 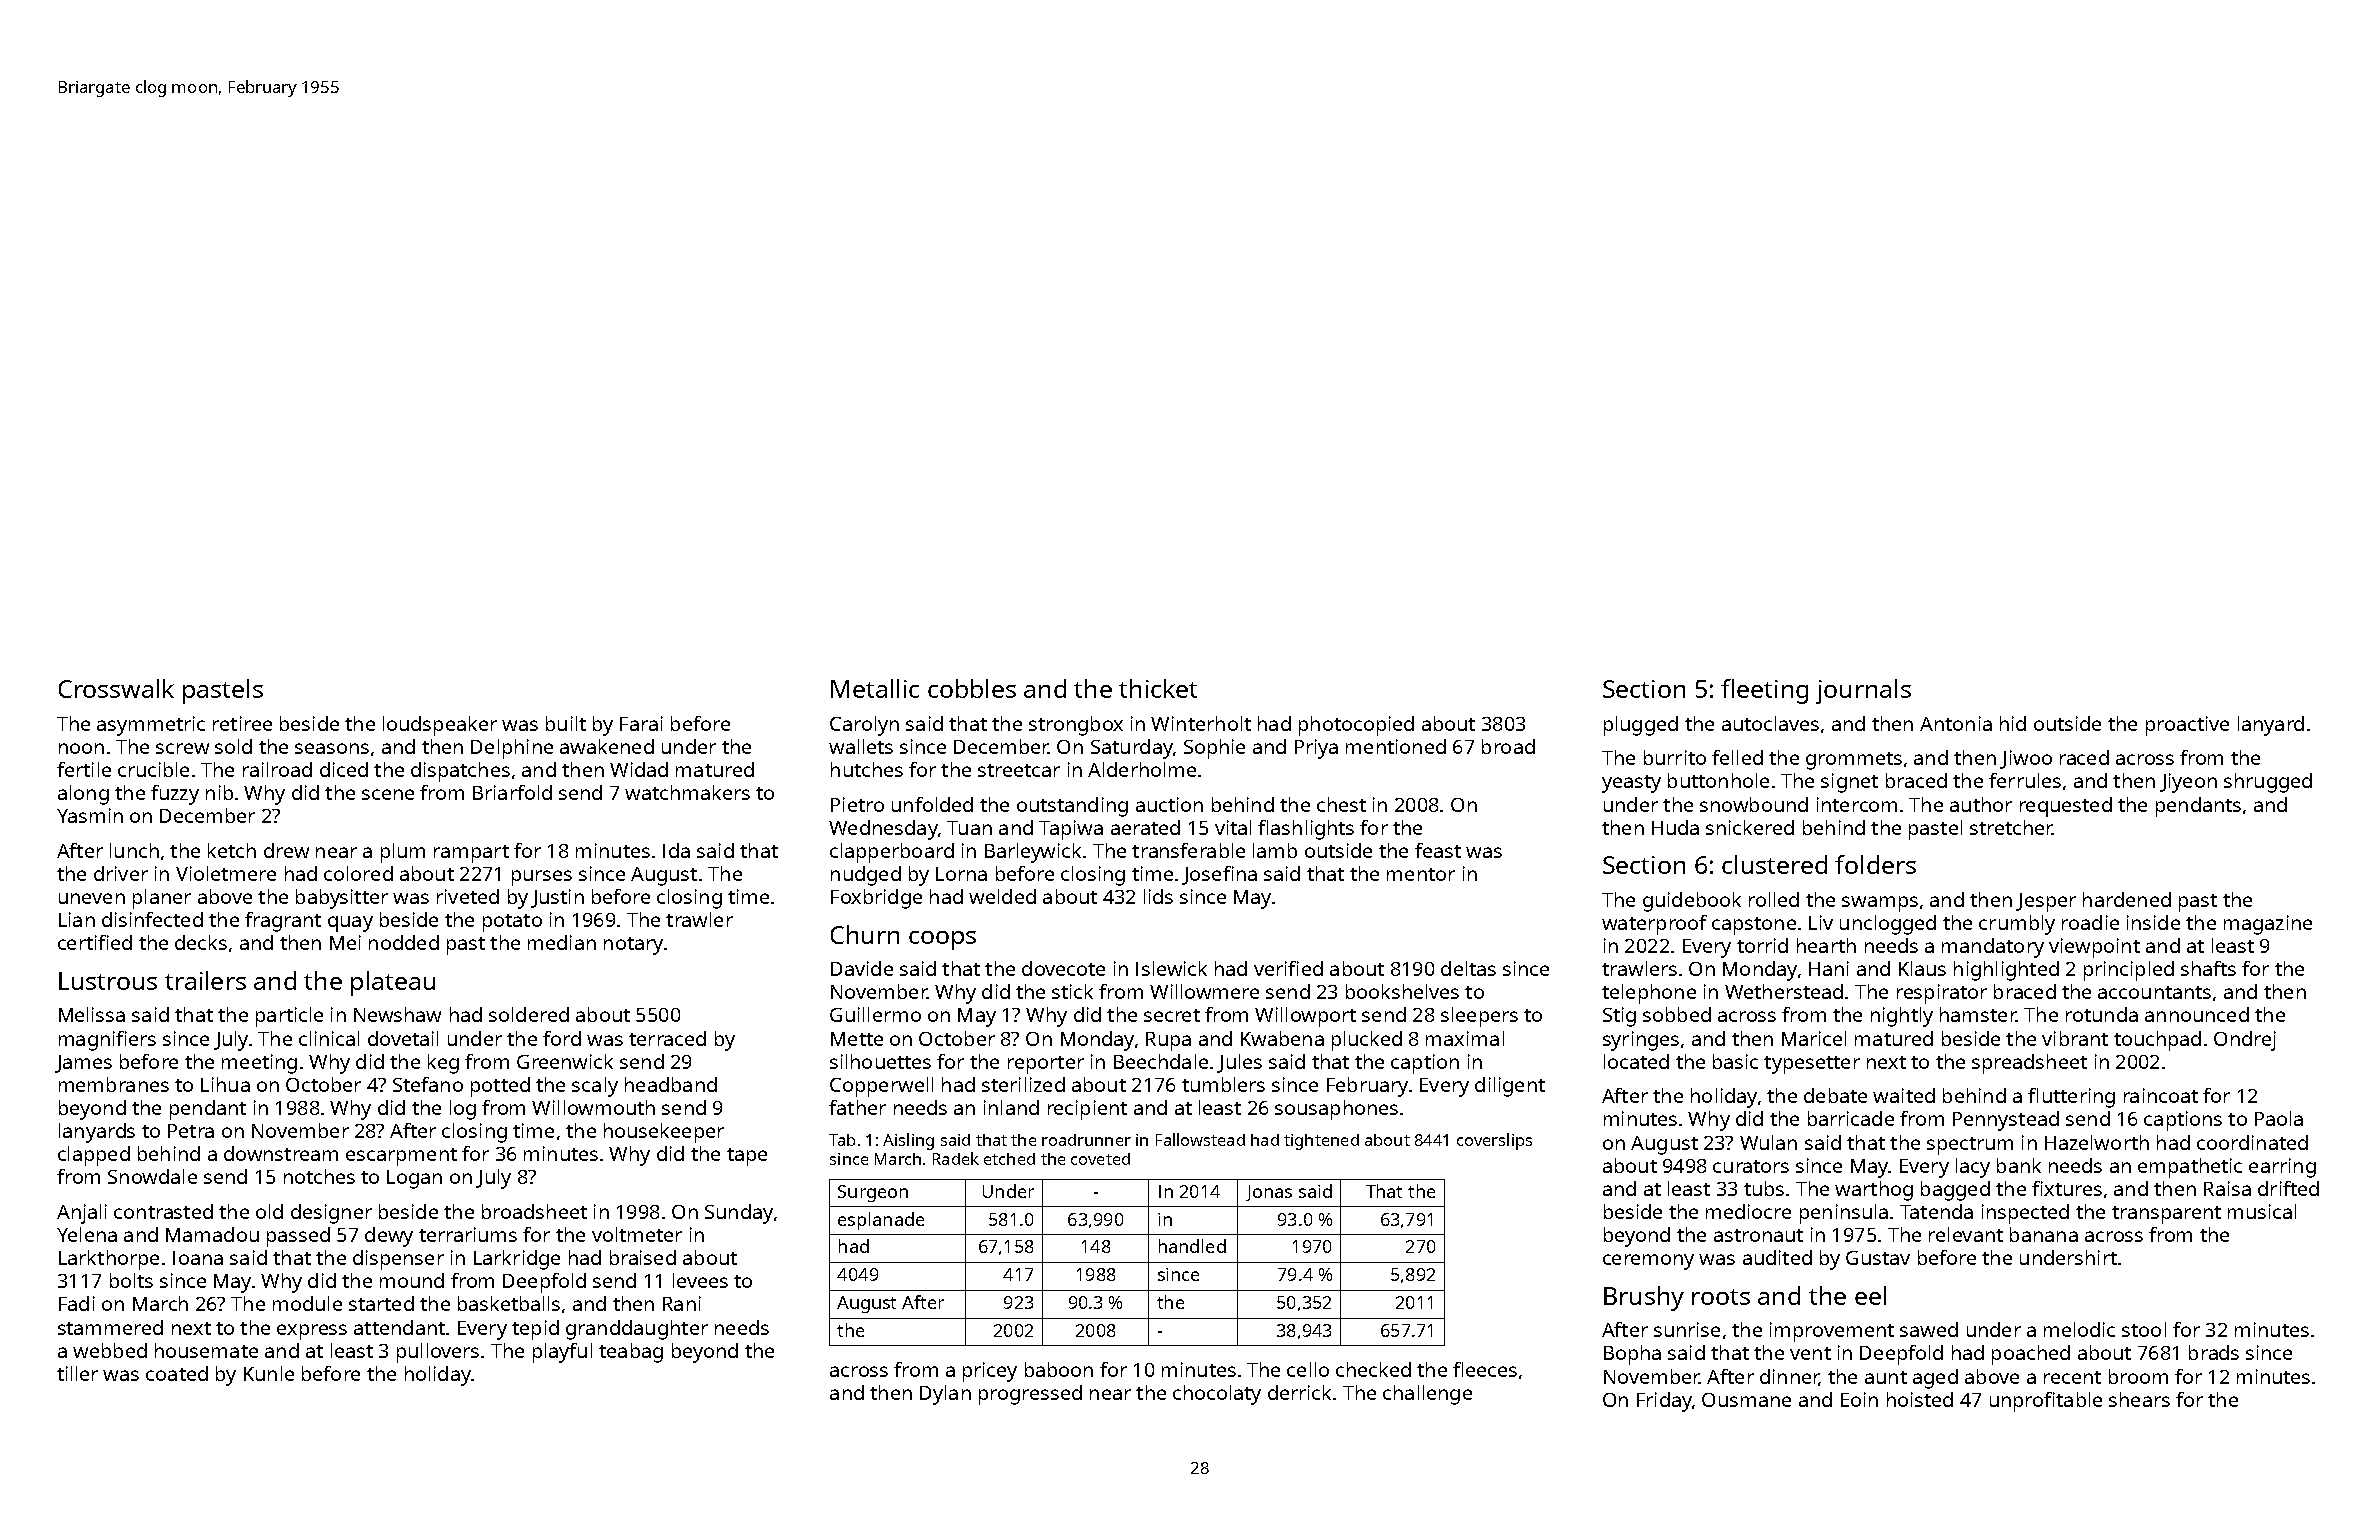 I want to click on Alderholme, so click(x=1142, y=769).
